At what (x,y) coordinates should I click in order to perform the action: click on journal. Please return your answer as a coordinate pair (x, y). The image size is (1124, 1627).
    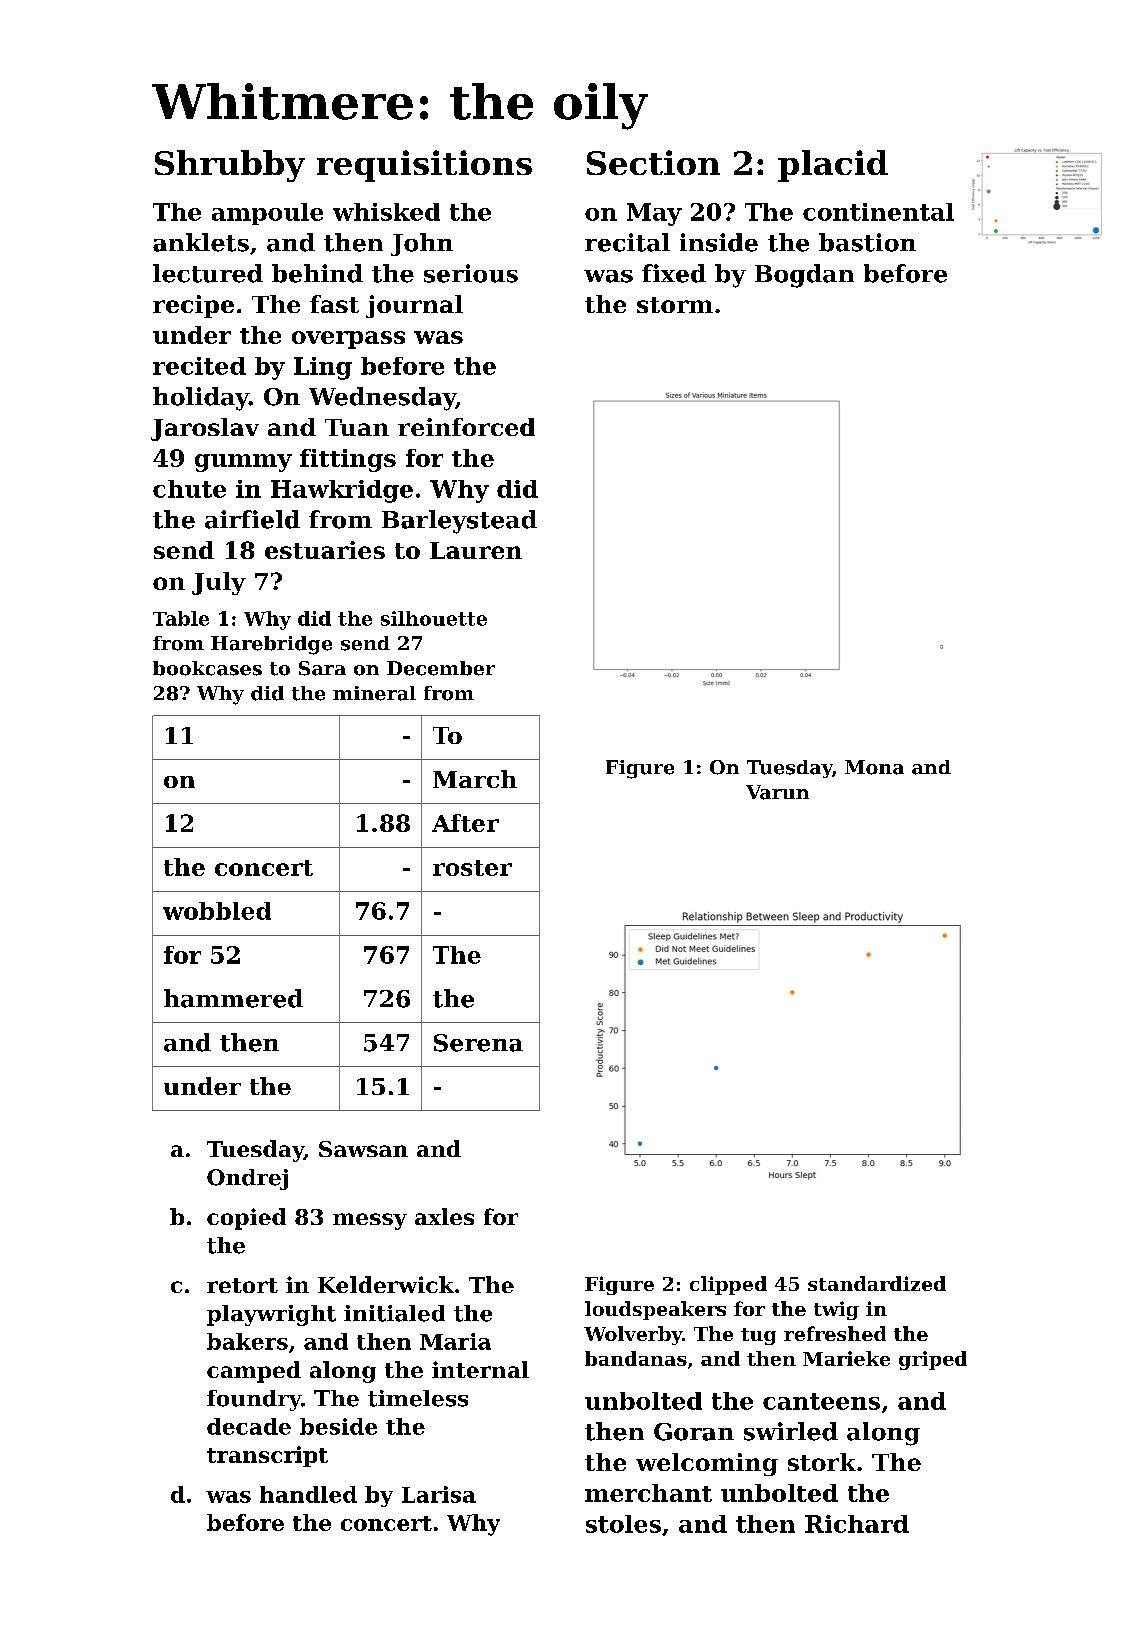
    Looking at the image, I should click on (414, 306).
